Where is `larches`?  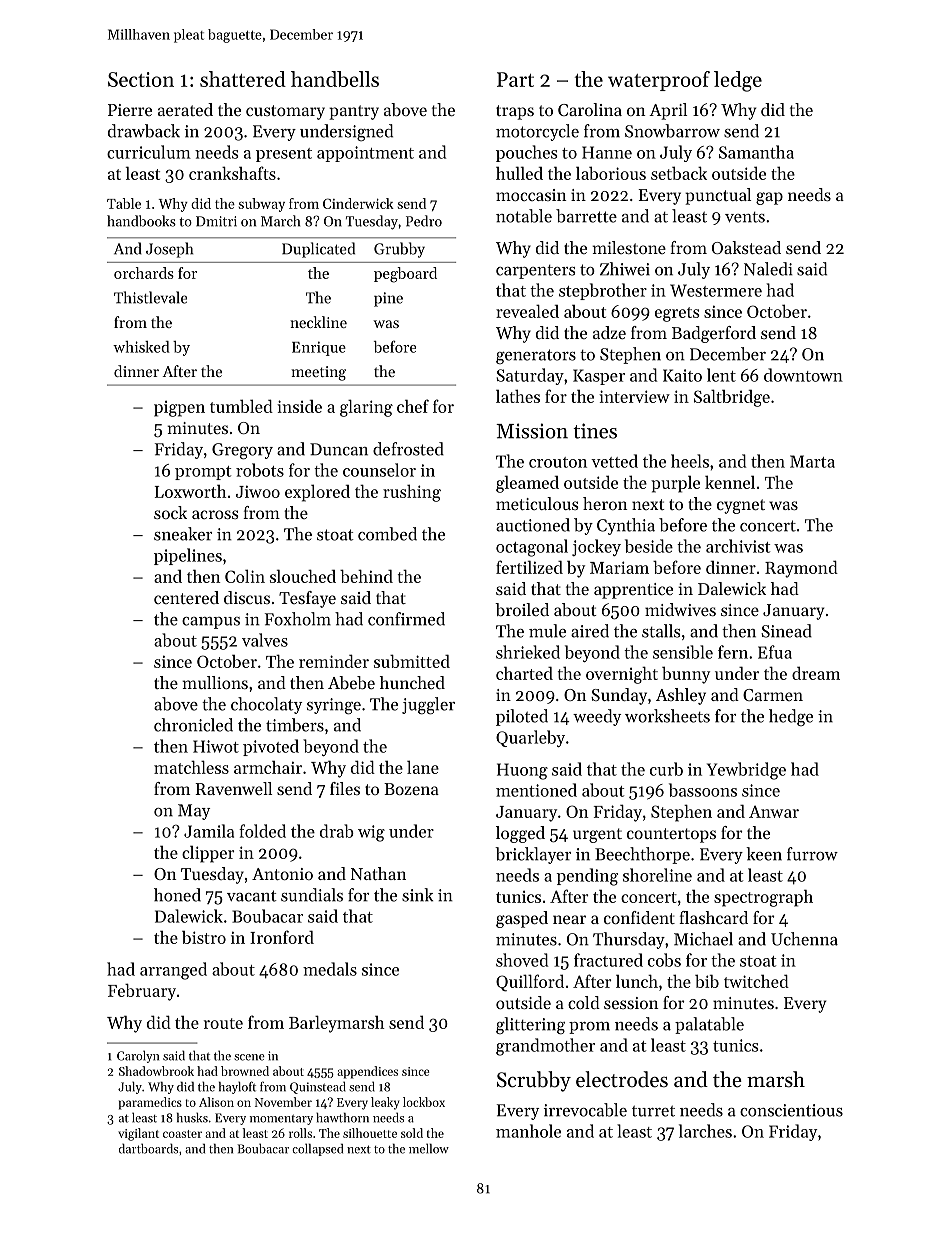
larches is located at coordinates (705, 1131).
